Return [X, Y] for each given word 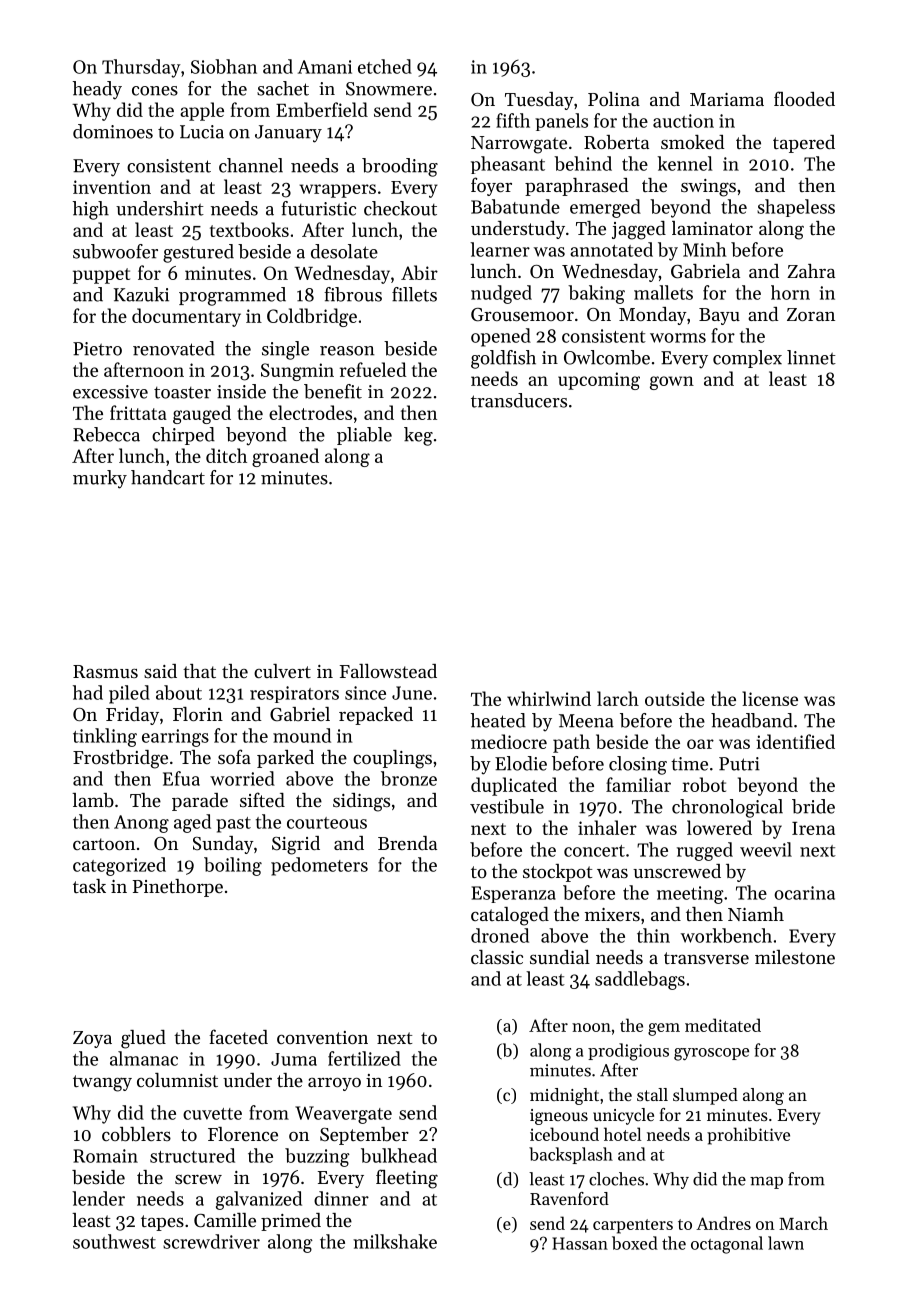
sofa [234, 756]
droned [500, 935]
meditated [723, 1025]
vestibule [507, 806]
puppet [101, 276]
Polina [614, 99]
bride [813, 806]
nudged [501, 294]
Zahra [811, 271]
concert [594, 851]
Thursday [141, 68]
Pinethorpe [178, 888]
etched [385, 66]
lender [98, 1198]
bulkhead [399, 1155]
